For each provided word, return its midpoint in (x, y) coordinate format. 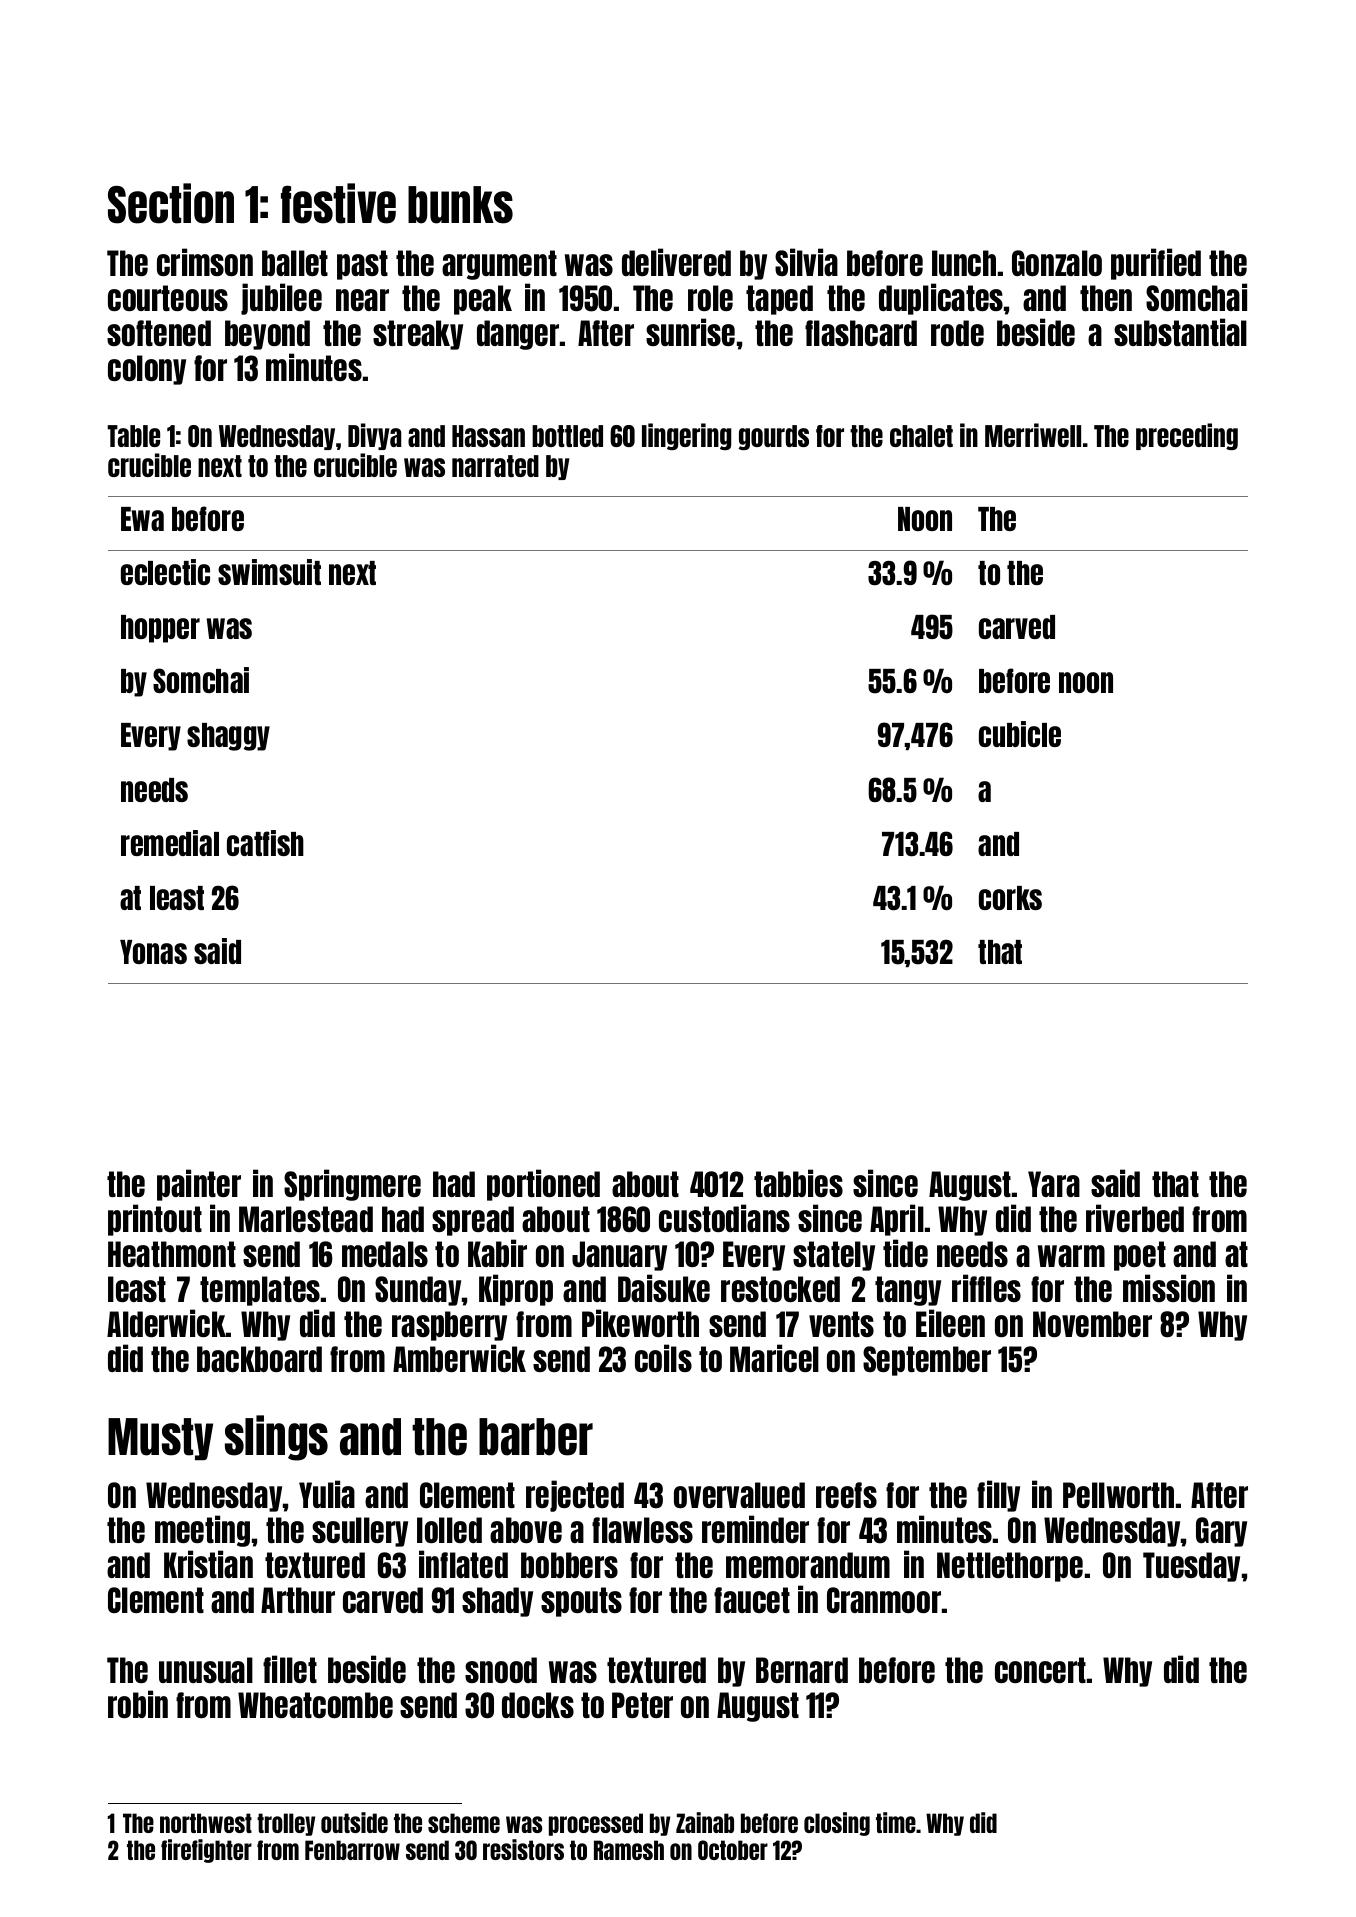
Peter (642, 1705)
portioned (543, 1185)
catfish (265, 843)
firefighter (206, 1851)
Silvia (806, 262)
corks (1010, 898)
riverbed (1135, 1218)
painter (199, 1185)
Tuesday (1191, 1567)
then (1106, 298)
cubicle (1020, 734)
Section (171, 203)
